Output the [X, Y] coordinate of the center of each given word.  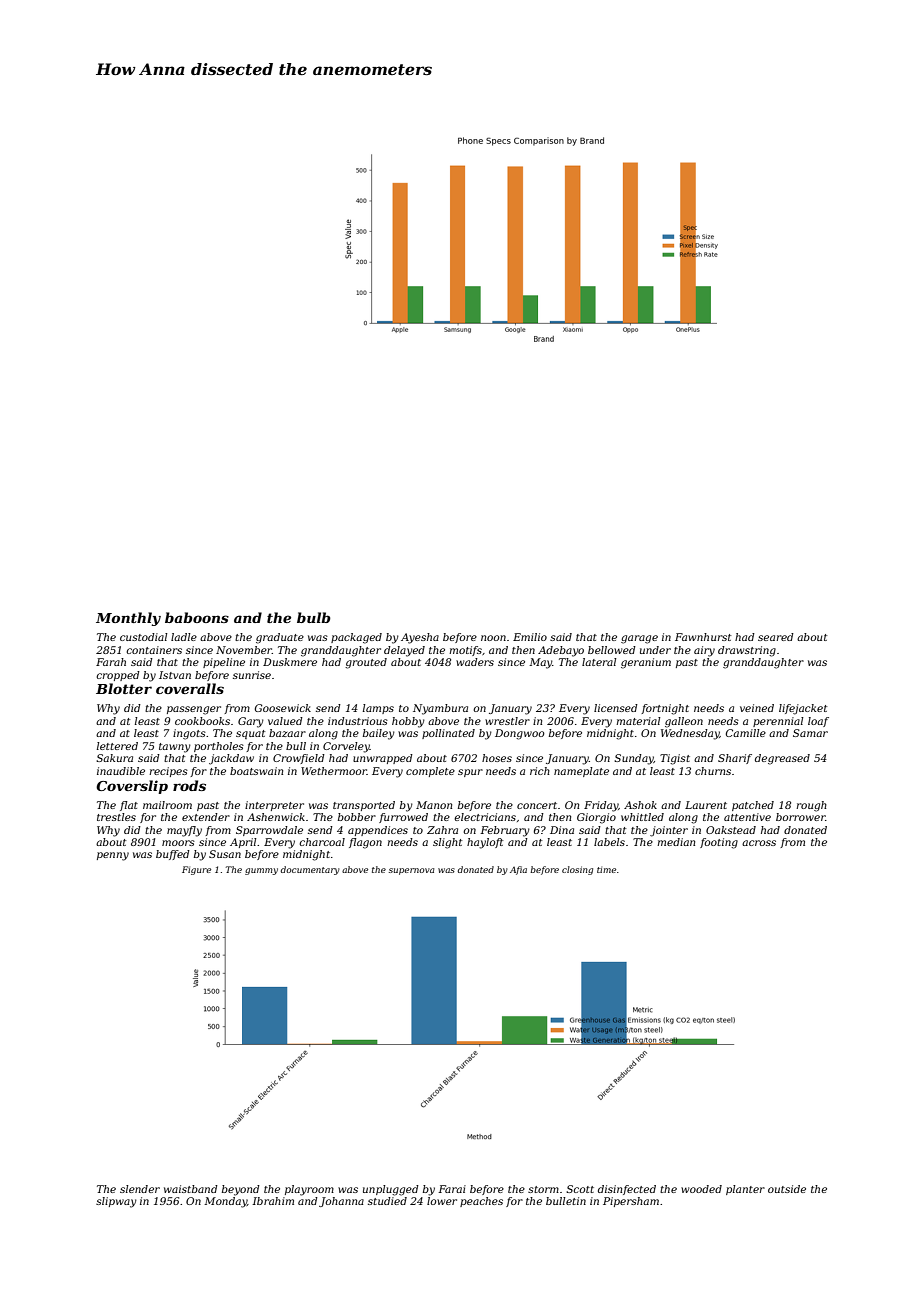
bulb [314, 617]
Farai [452, 1189]
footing [719, 843]
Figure [196, 870]
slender [140, 1189]
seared [776, 637]
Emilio [530, 637]
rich [540, 771]
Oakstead [731, 830]
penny [113, 856]
